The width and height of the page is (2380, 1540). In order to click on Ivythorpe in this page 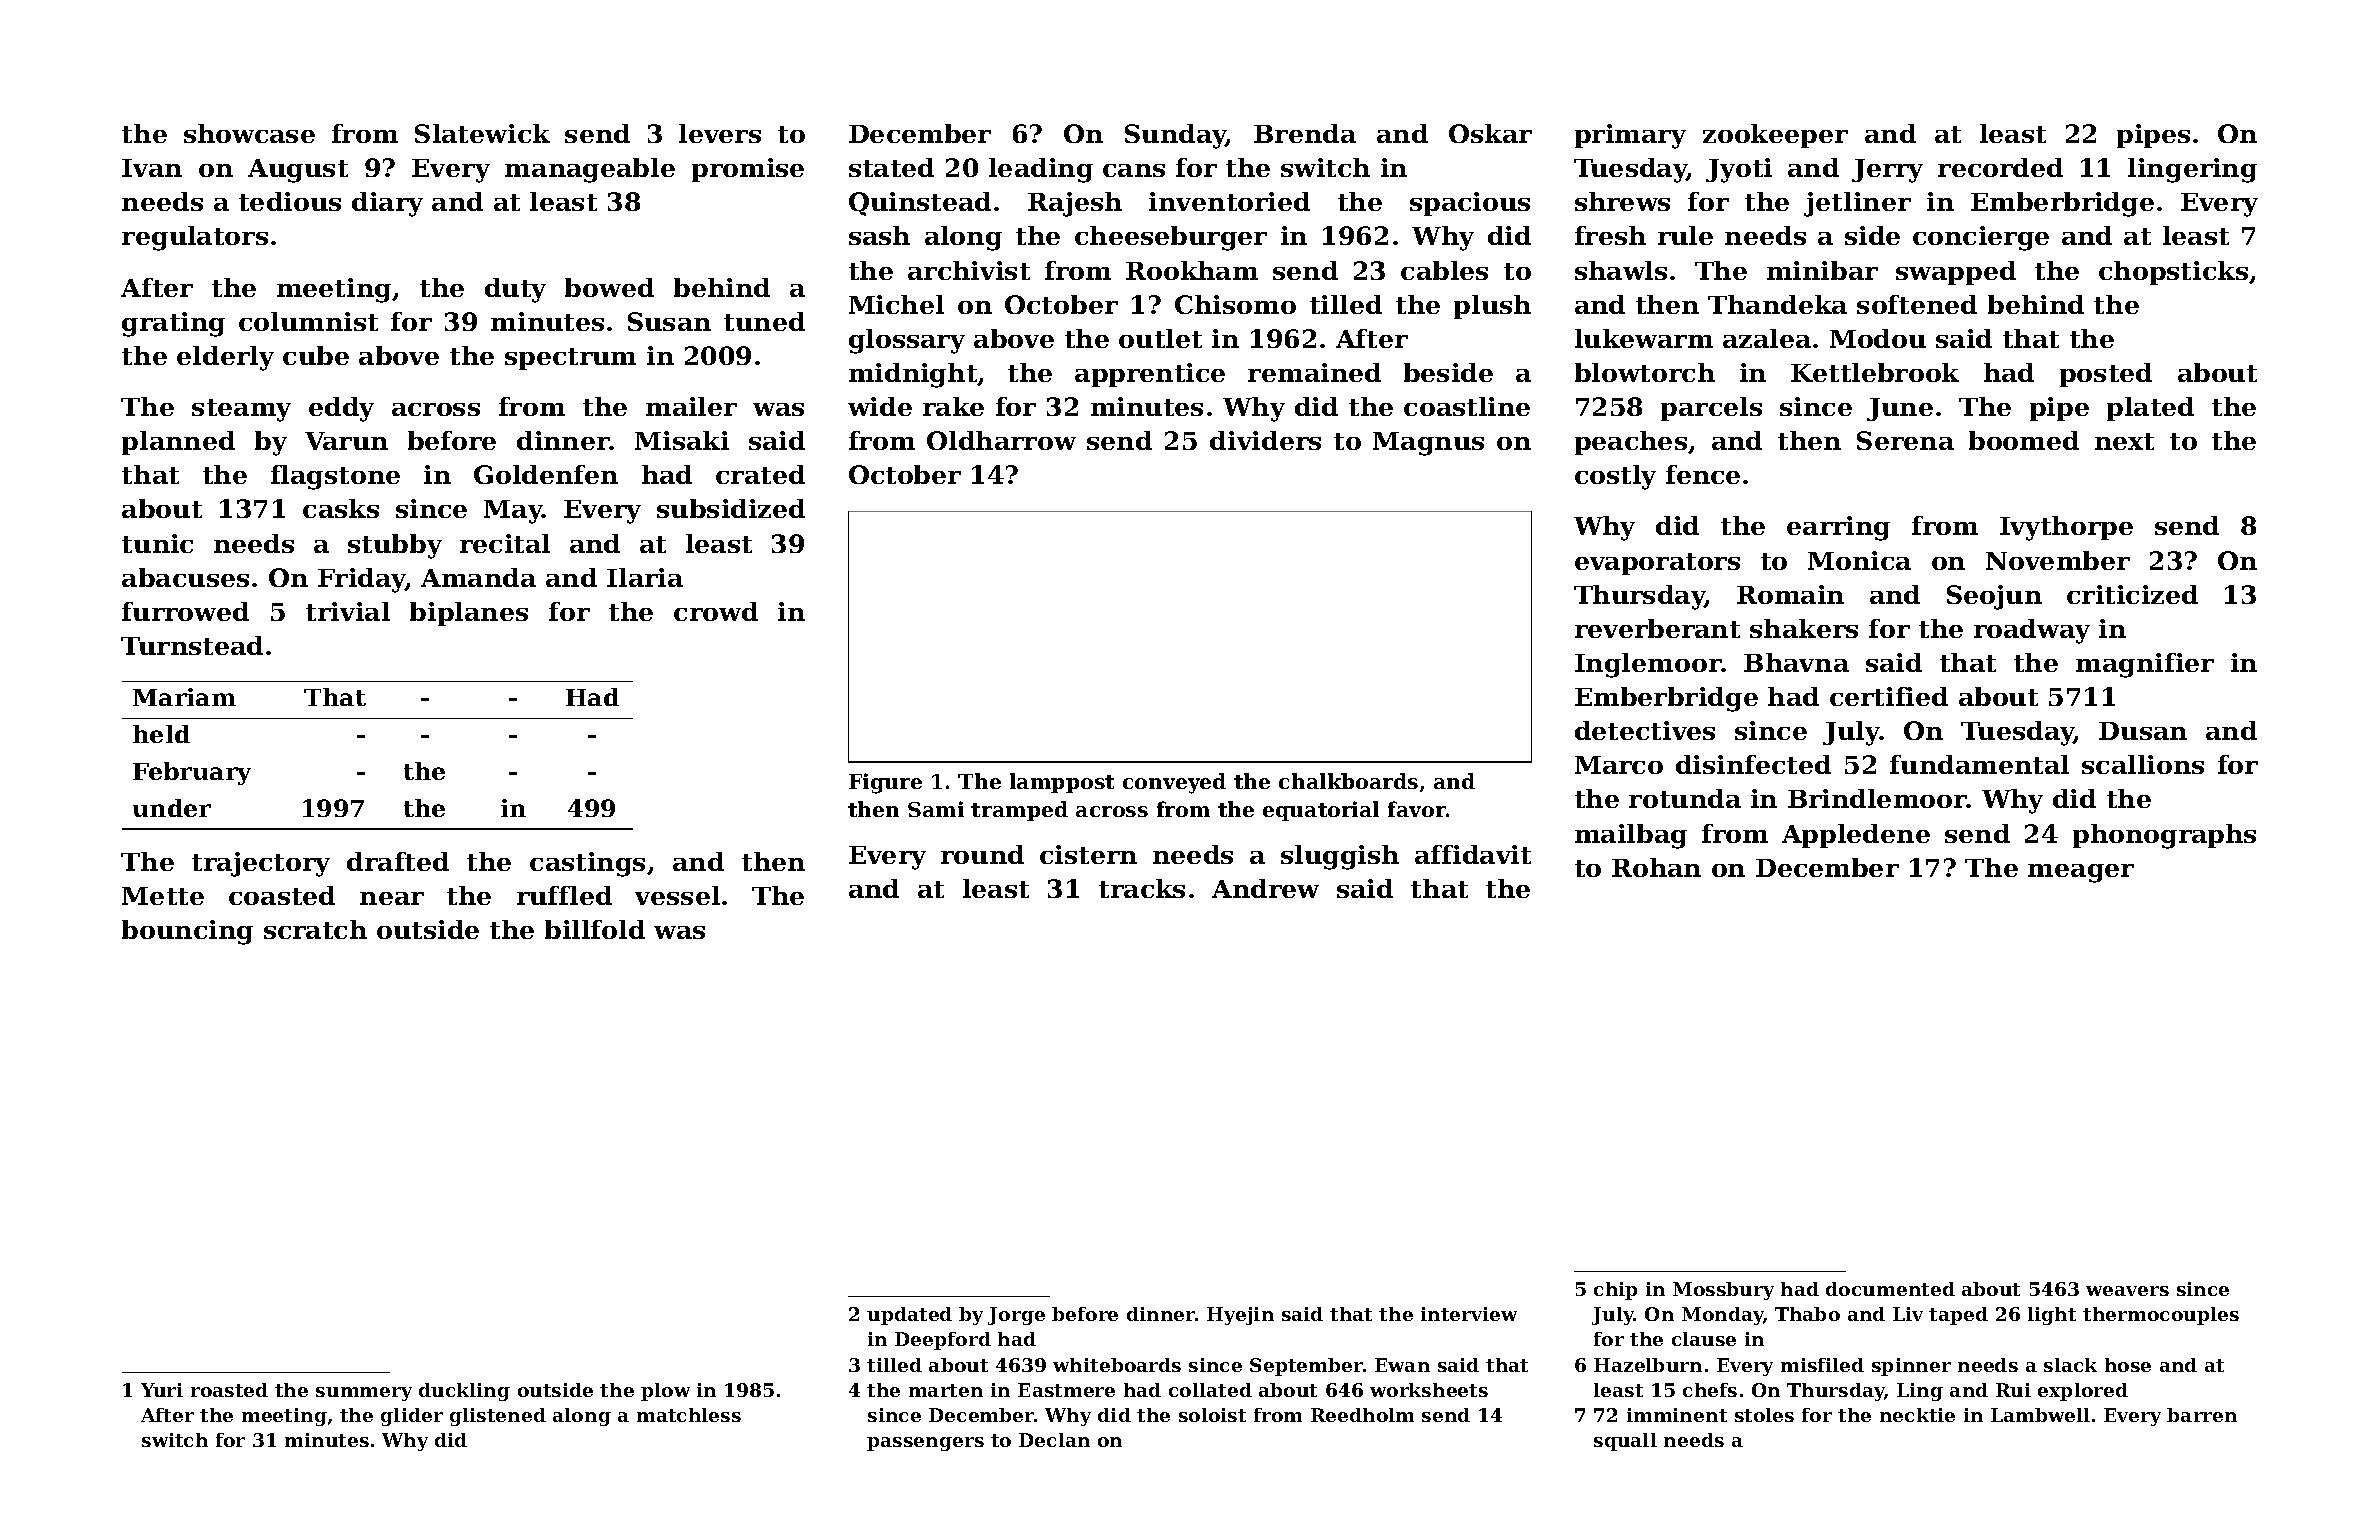, I will do `click(2066, 528)`.
